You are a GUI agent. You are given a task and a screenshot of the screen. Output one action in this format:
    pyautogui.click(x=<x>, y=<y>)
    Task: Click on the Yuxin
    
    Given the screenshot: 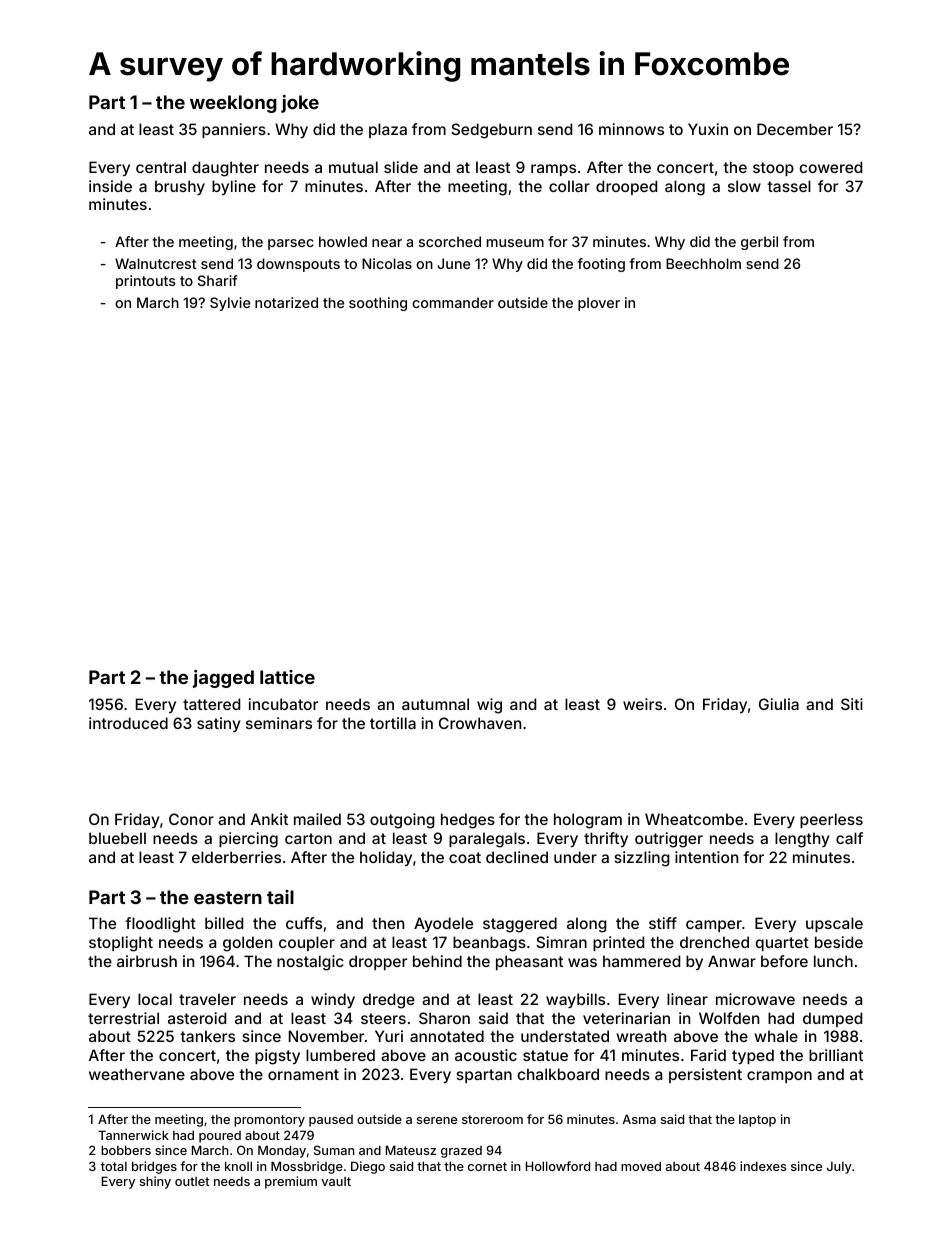 What is the action you would take?
    pyautogui.click(x=708, y=129)
